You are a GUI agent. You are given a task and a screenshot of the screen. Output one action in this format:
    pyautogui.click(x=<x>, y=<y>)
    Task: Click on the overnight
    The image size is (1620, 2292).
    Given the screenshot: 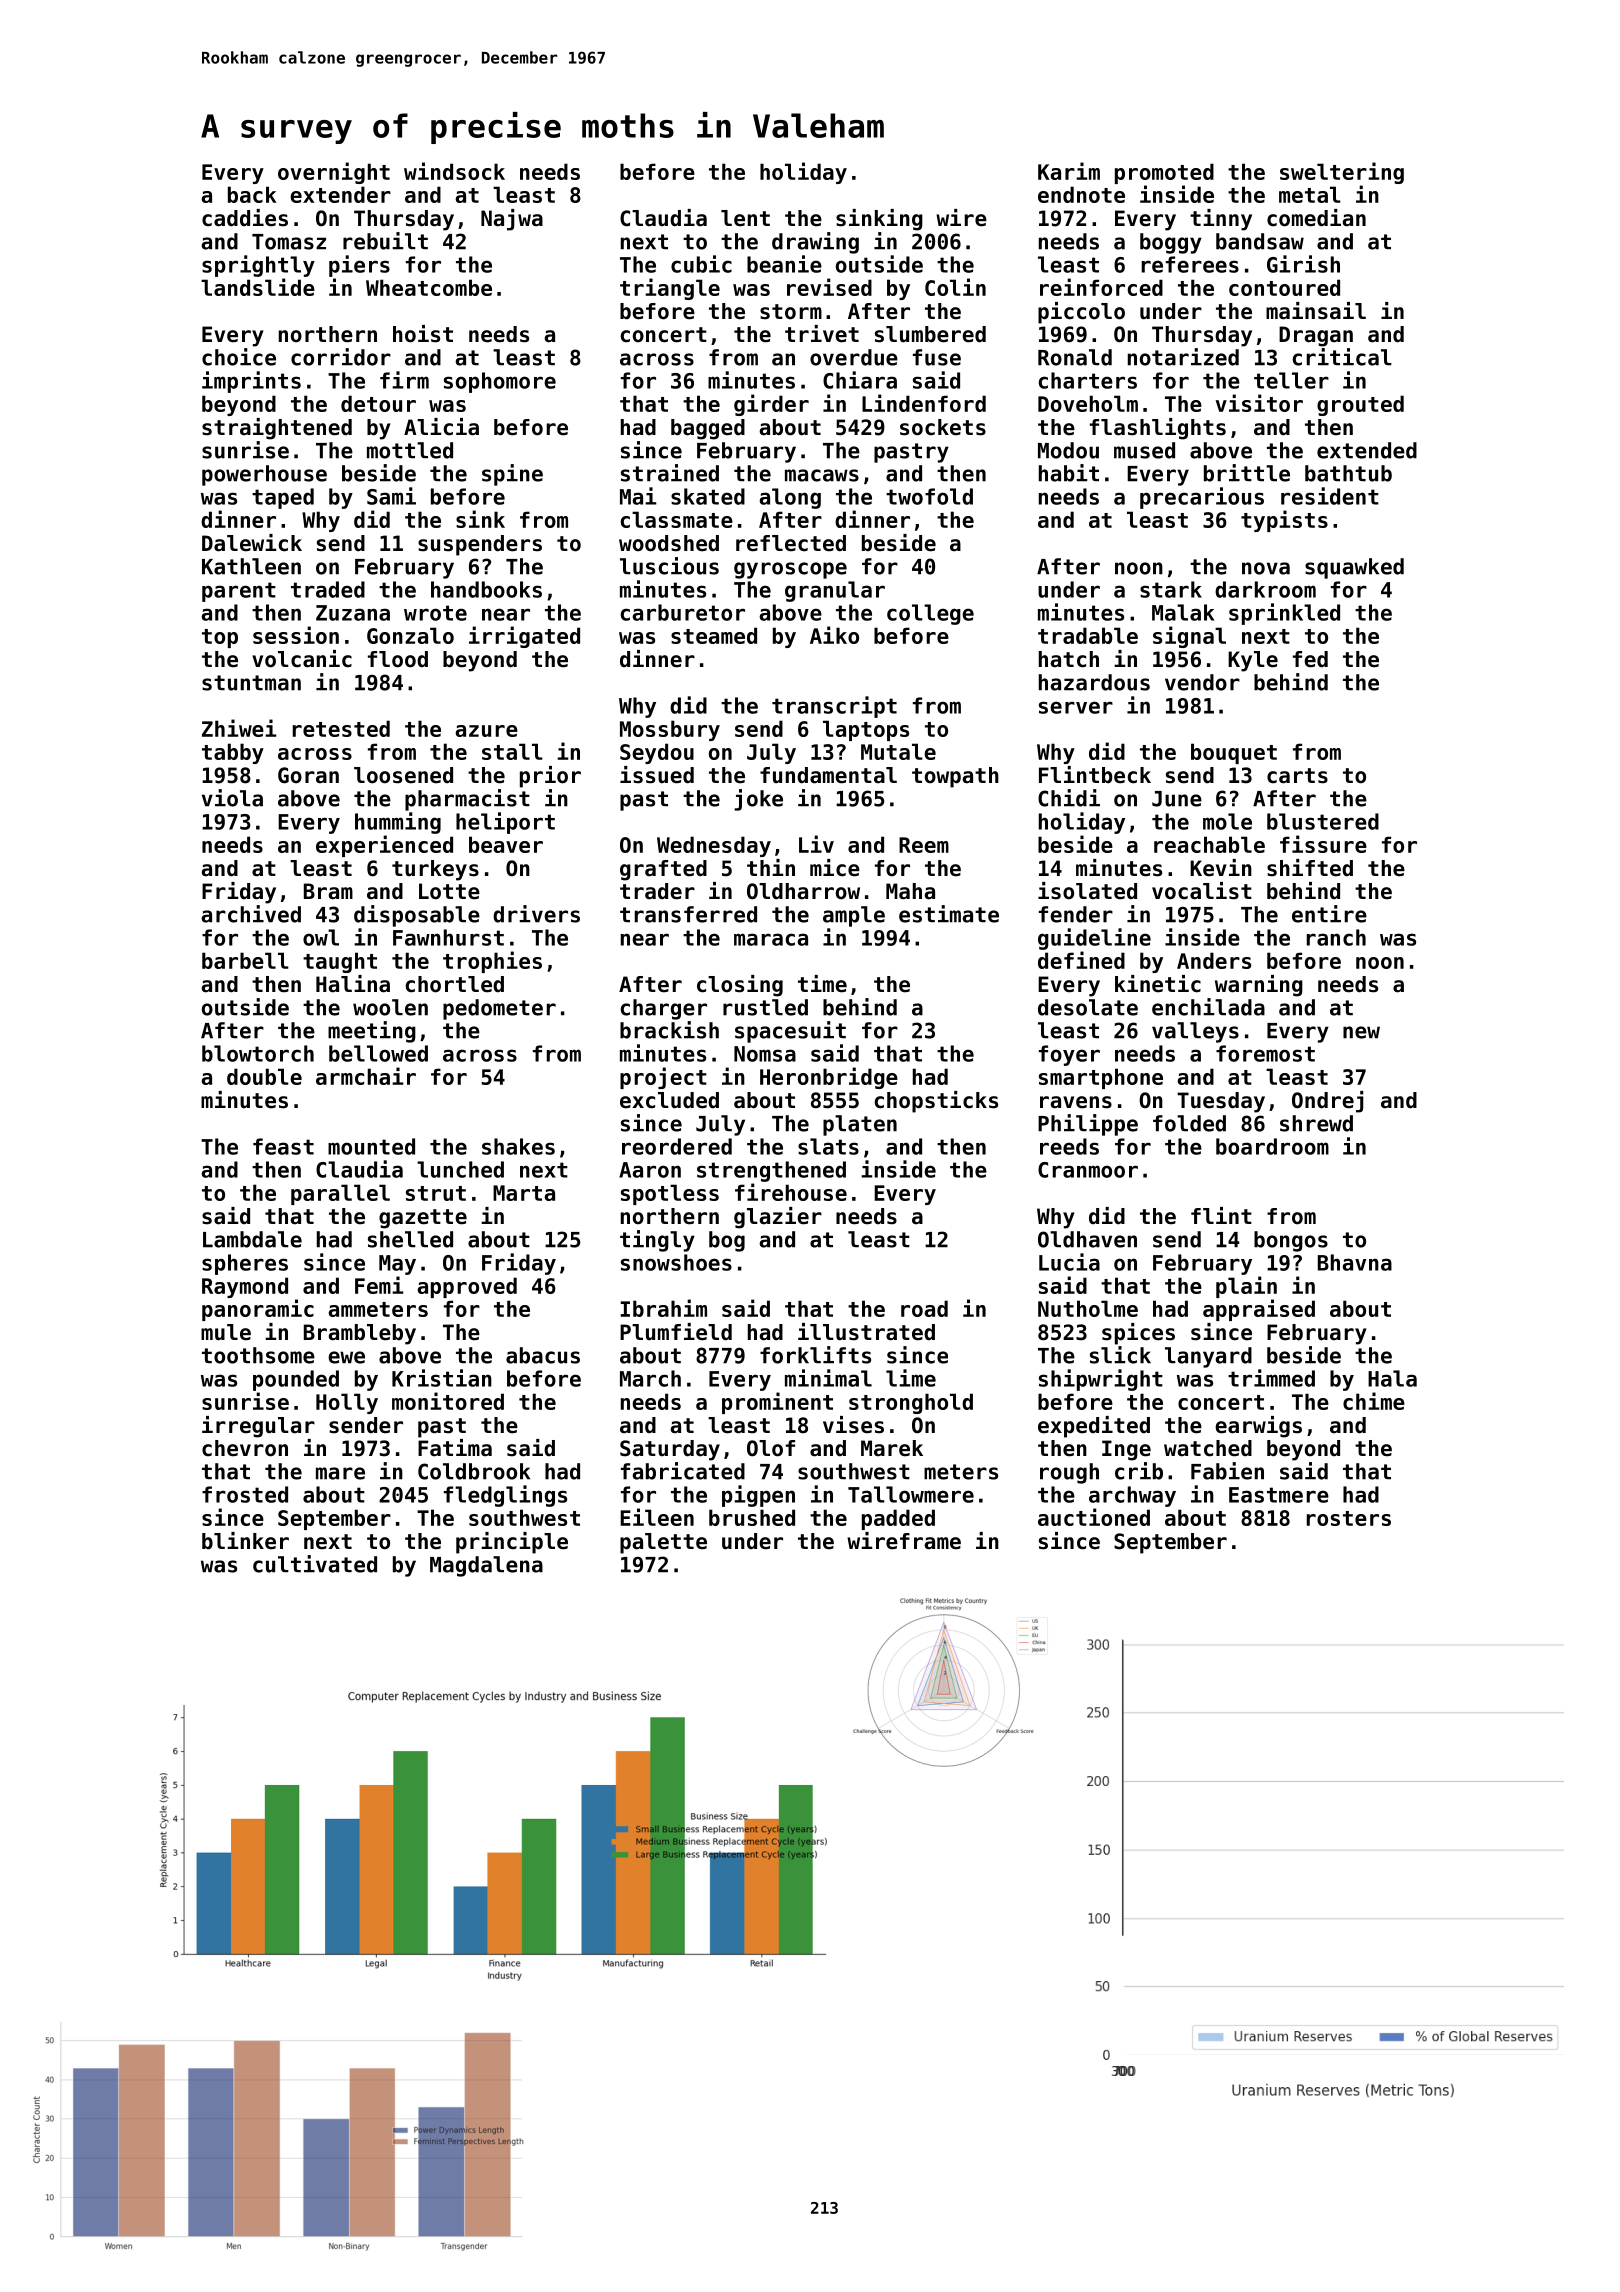 What is the action you would take?
    pyautogui.click(x=334, y=173)
